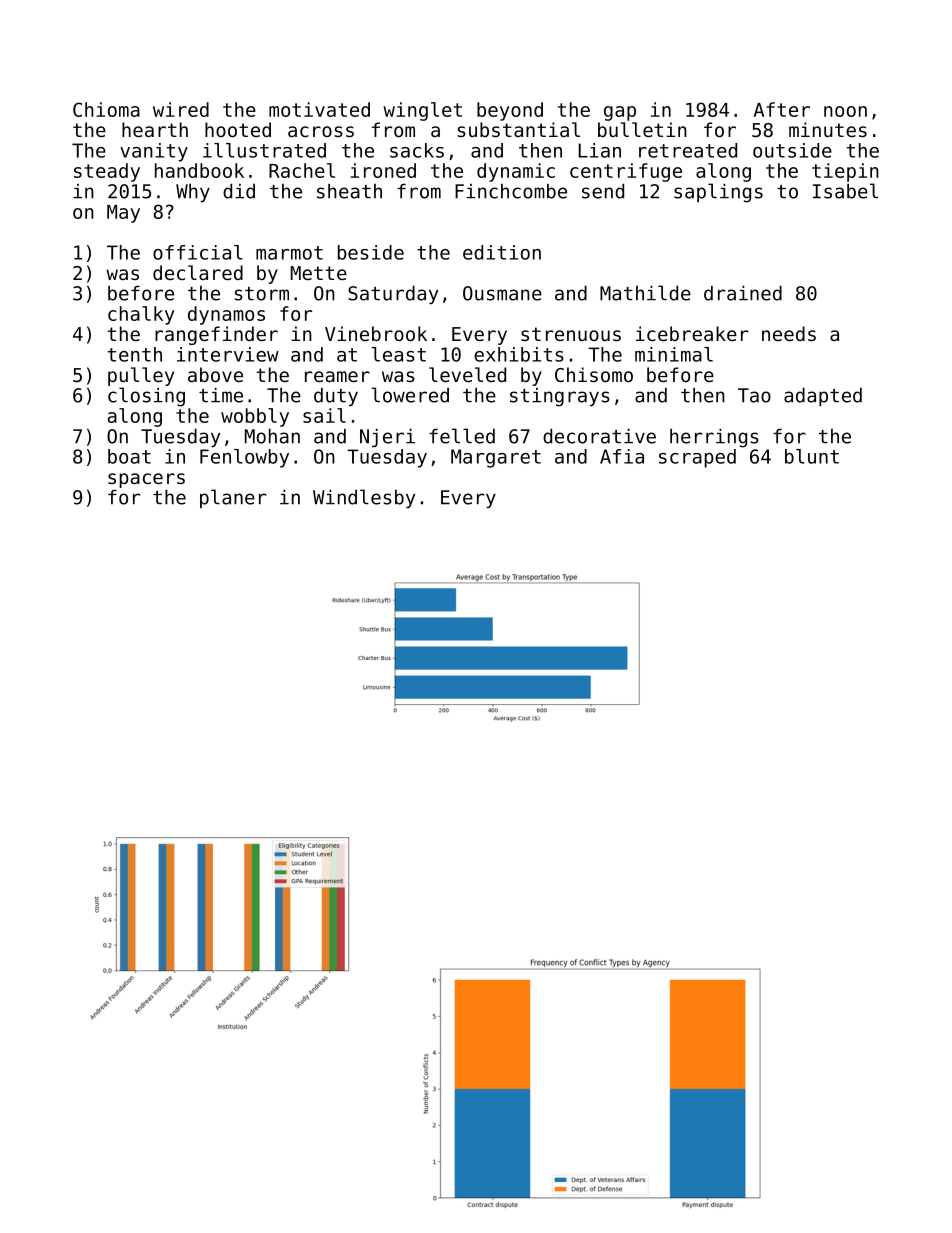  Describe the element at coordinates (782, 109) in the screenshot. I see `After` at that location.
